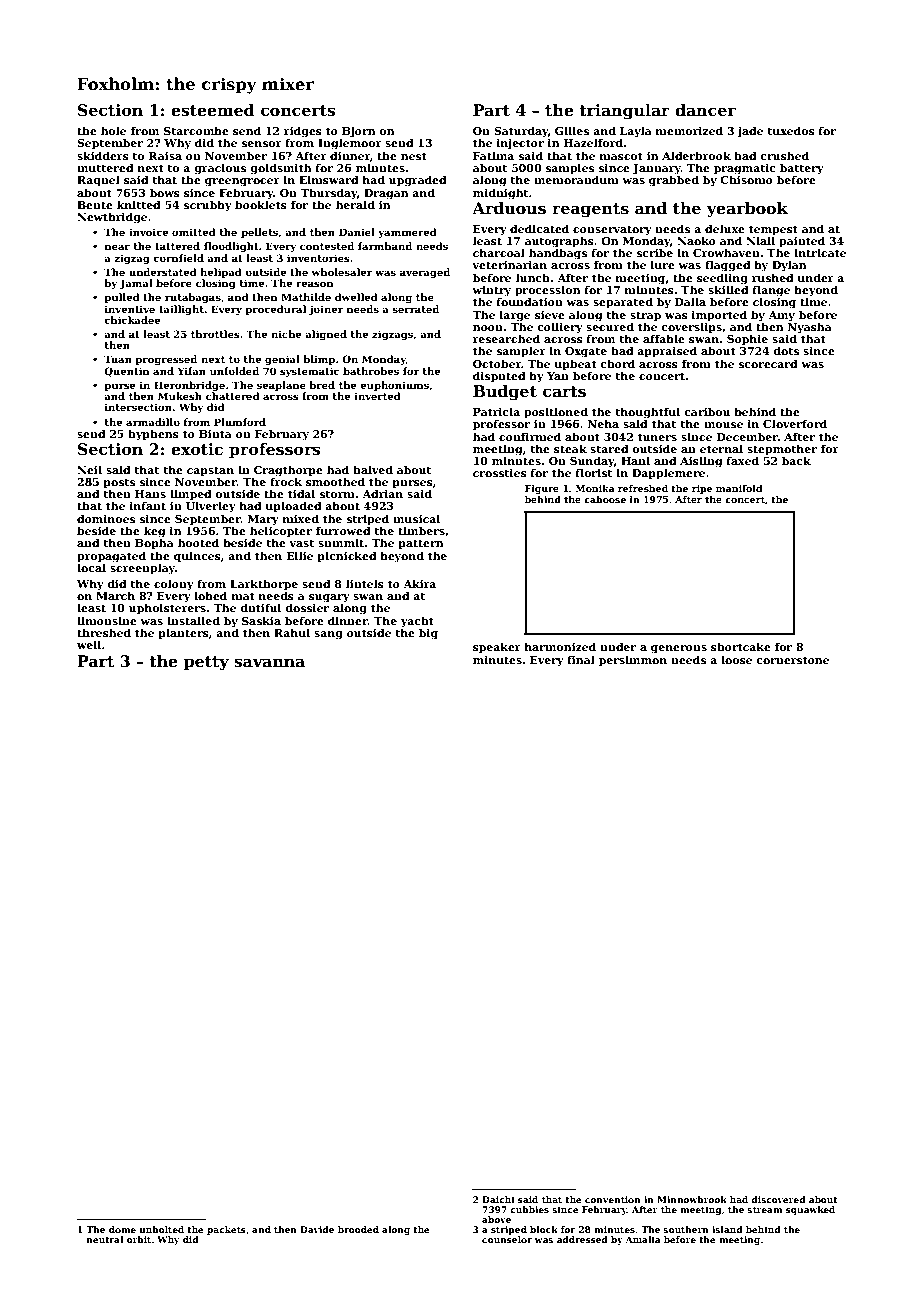 Image resolution: width=924 pixels, height=1308 pixels. I want to click on Figure, so click(542, 489).
